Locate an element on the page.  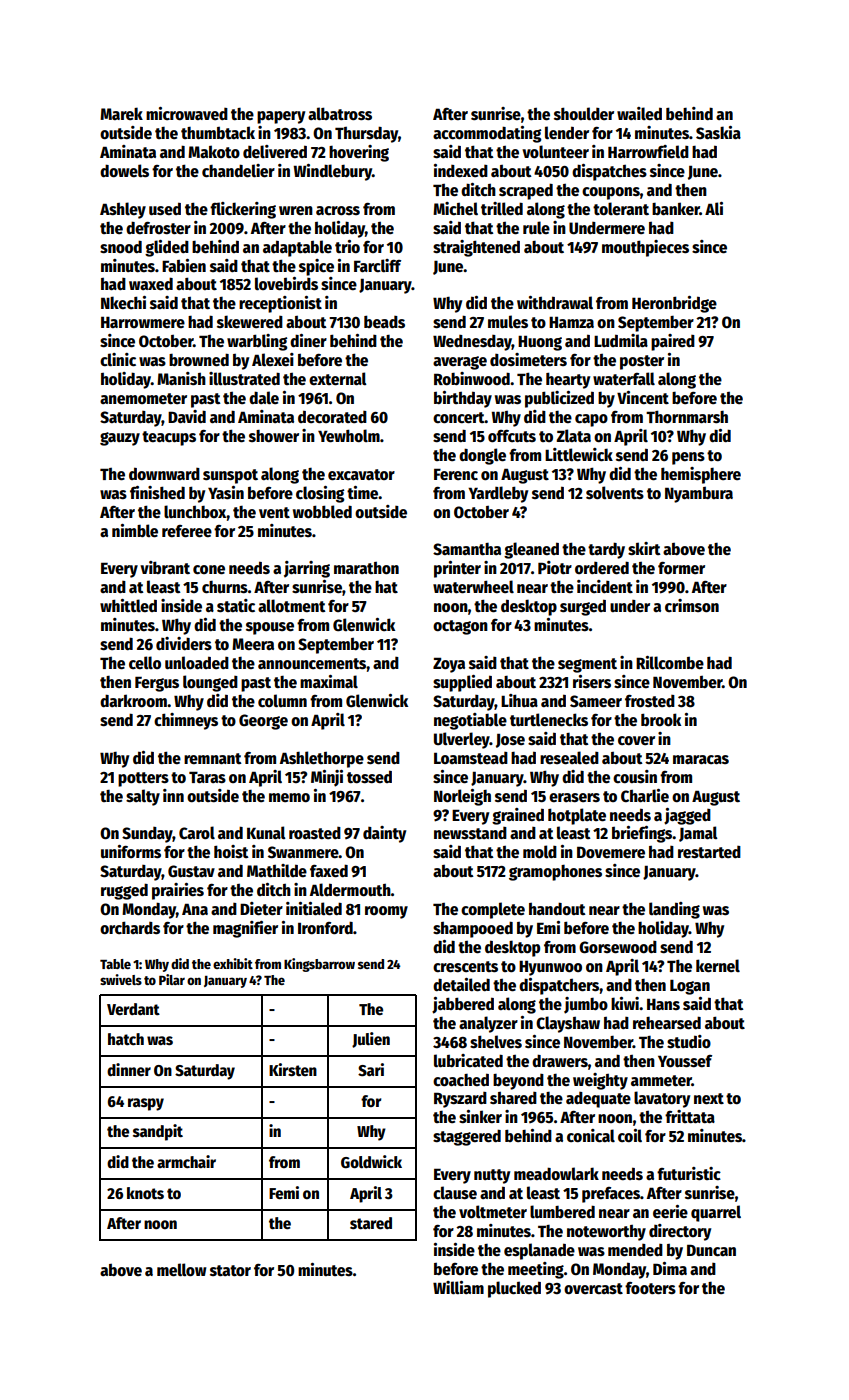
Marek is located at coordinates (121, 113).
